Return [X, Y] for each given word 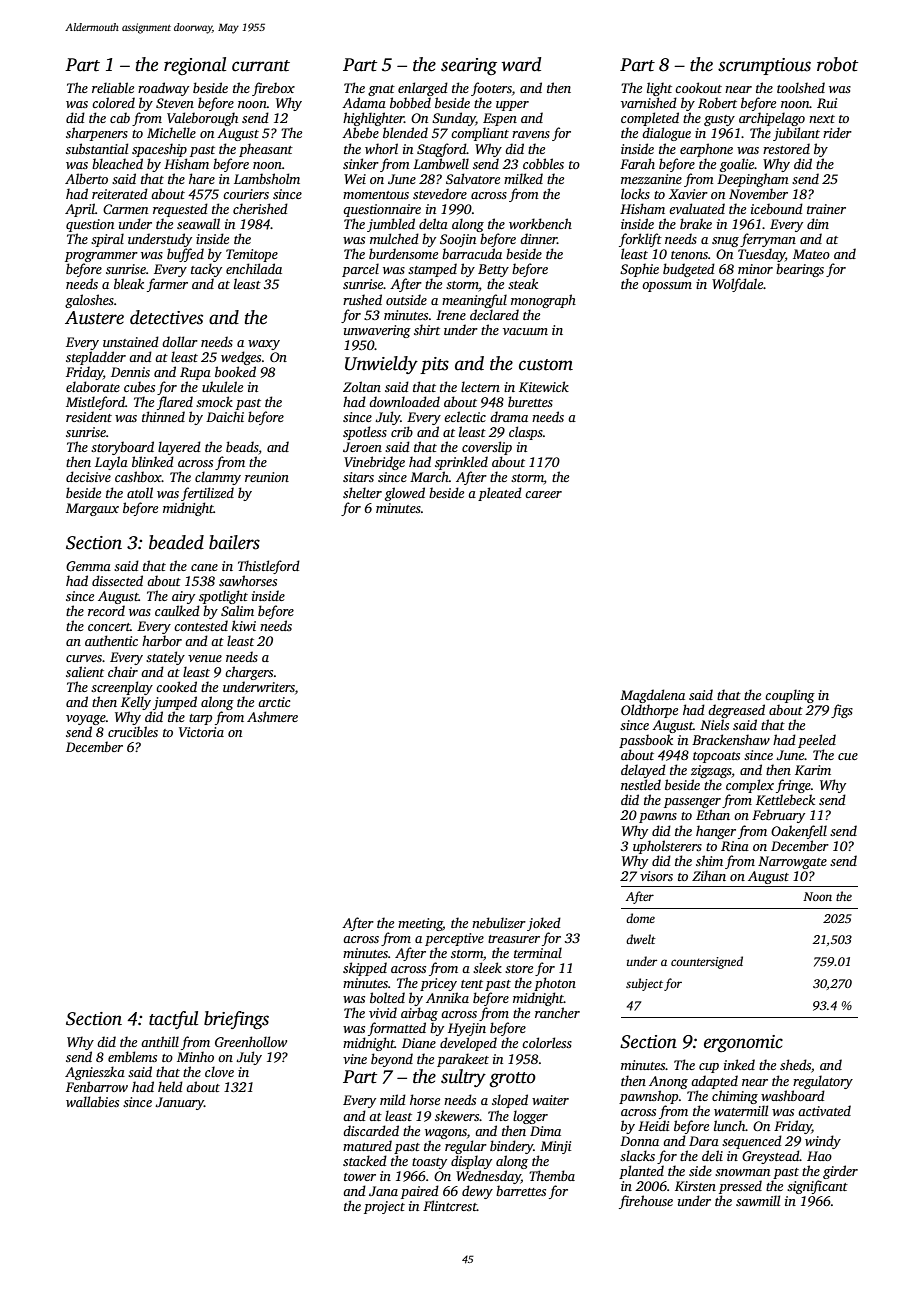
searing [469, 66]
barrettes [521, 1190]
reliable [113, 87]
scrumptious [764, 66]
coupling [790, 696]
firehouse [646, 1202]
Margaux [92, 509]
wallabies [92, 1101]
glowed [405, 494]
